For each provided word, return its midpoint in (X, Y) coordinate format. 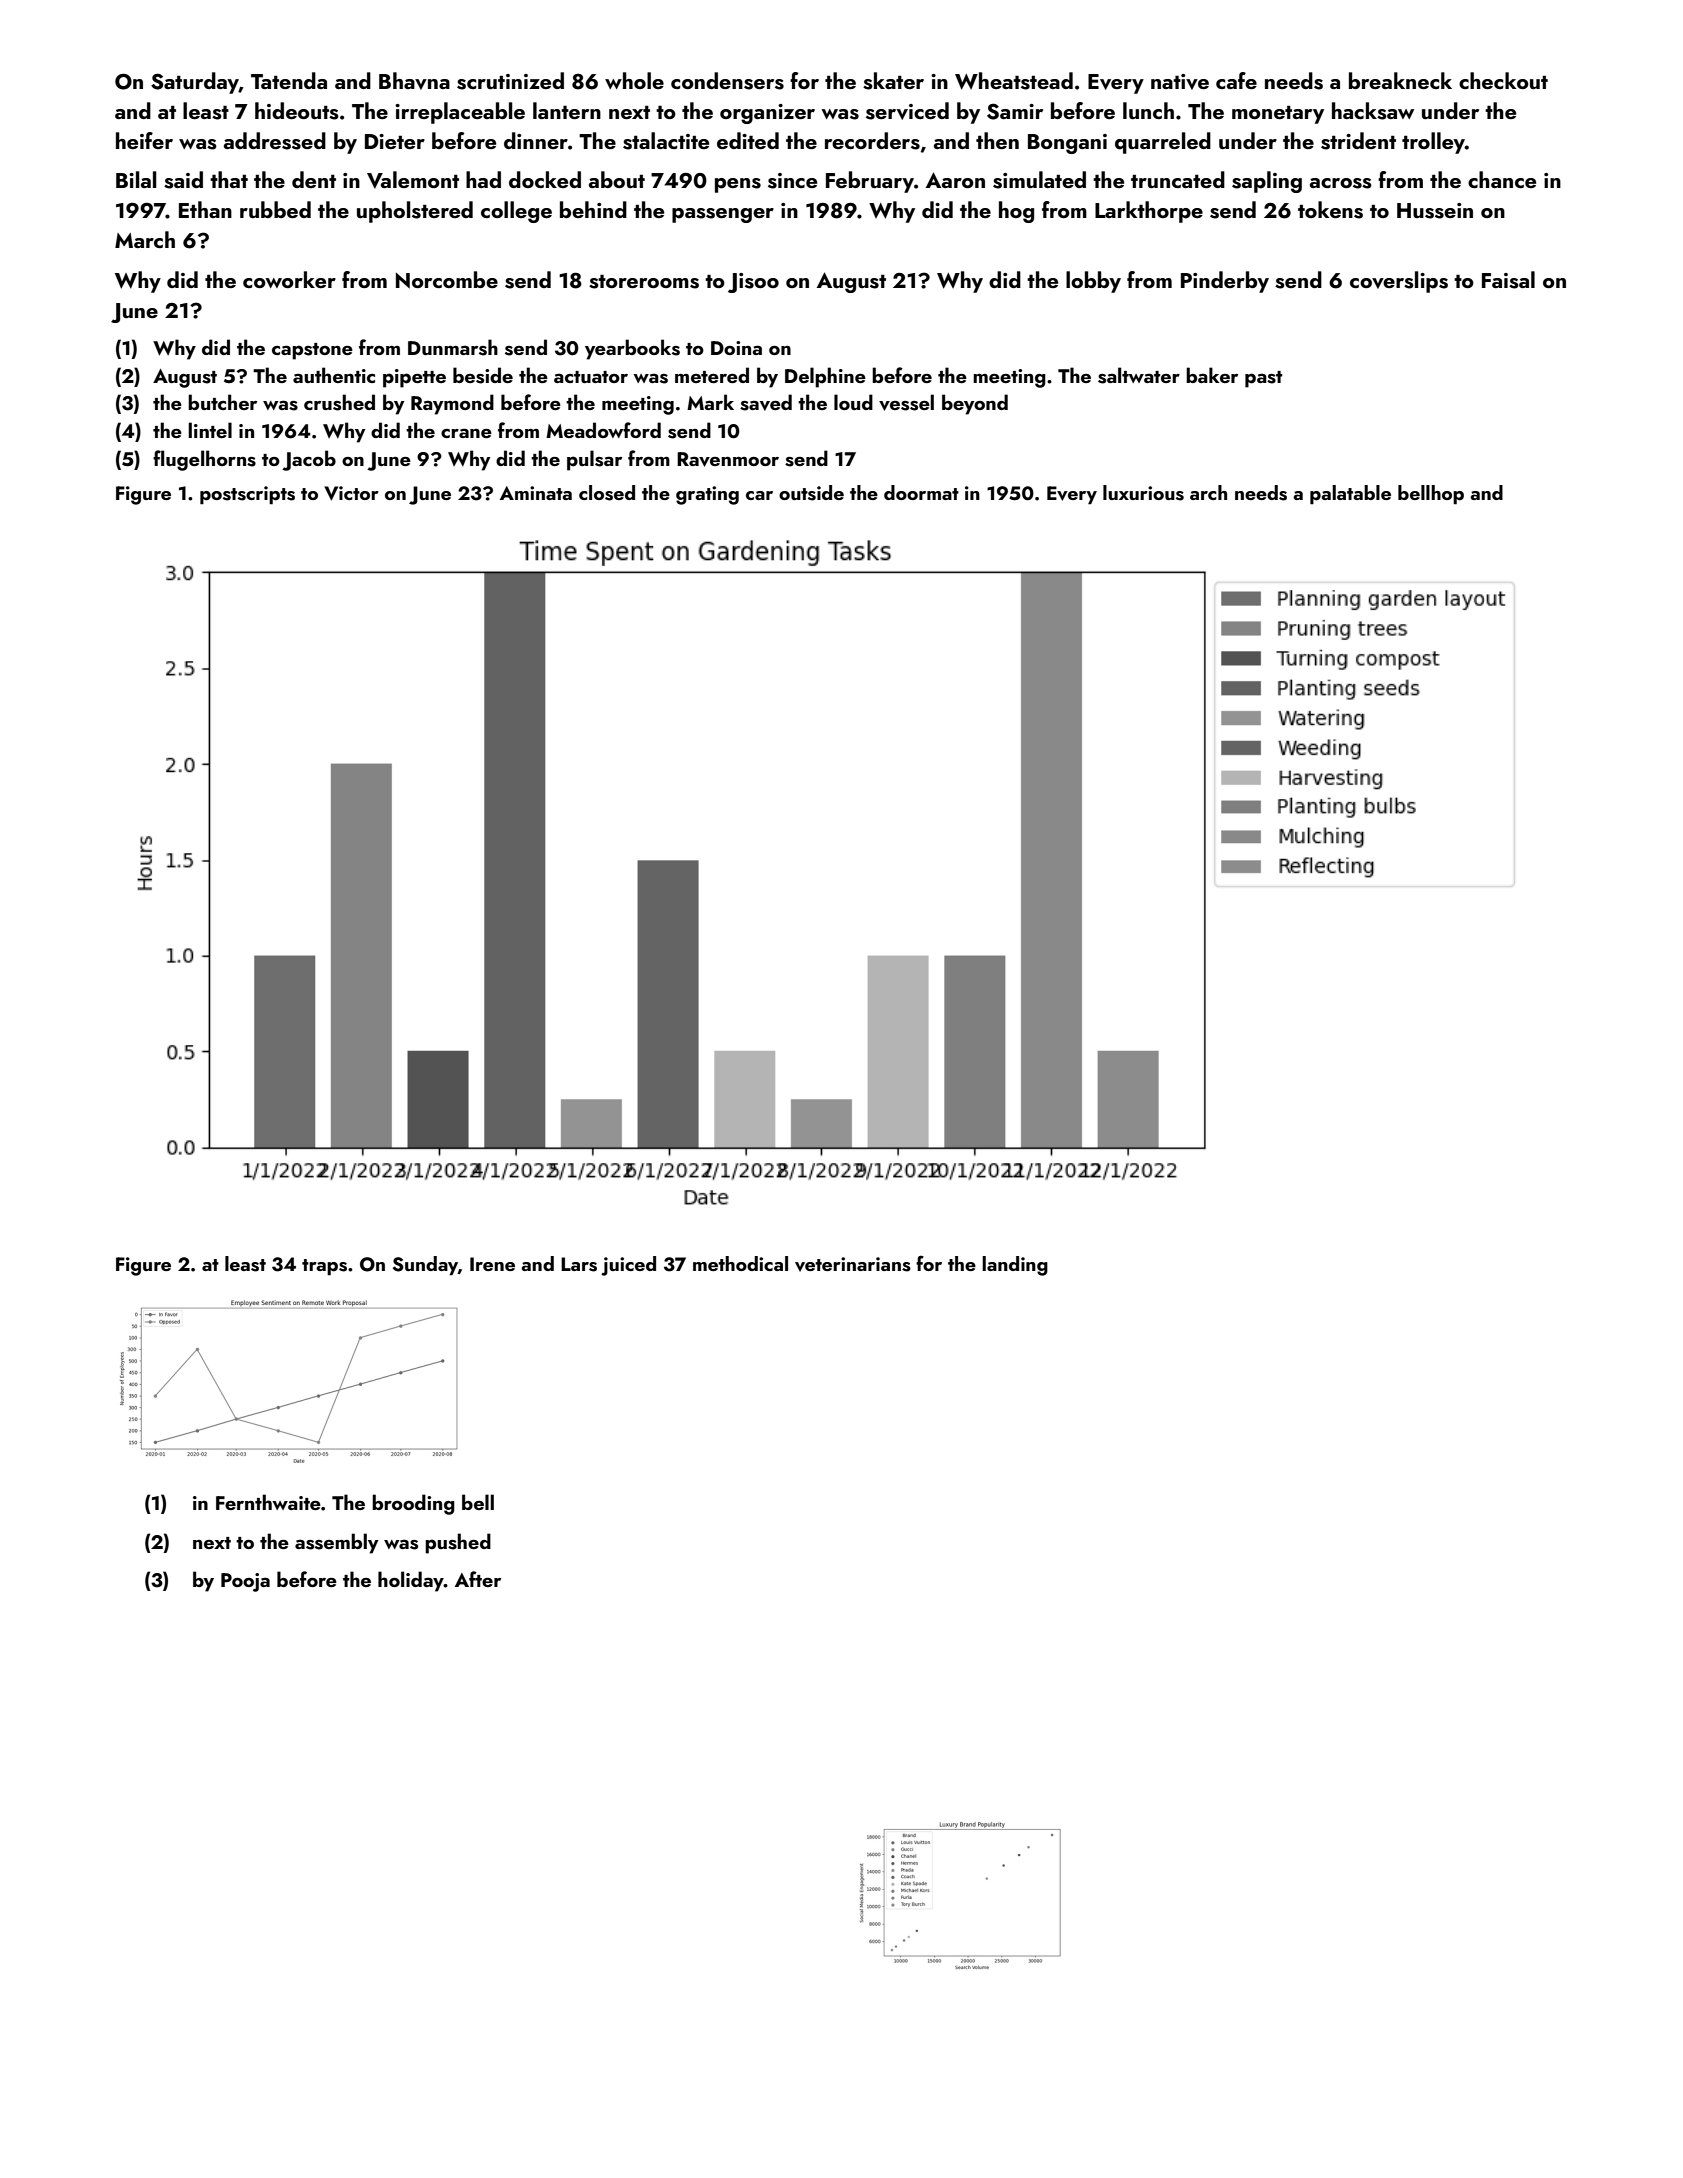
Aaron (955, 180)
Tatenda (289, 80)
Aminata (536, 493)
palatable (1350, 494)
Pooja (245, 1582)
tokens (1330, 210)
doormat (921, 492)
